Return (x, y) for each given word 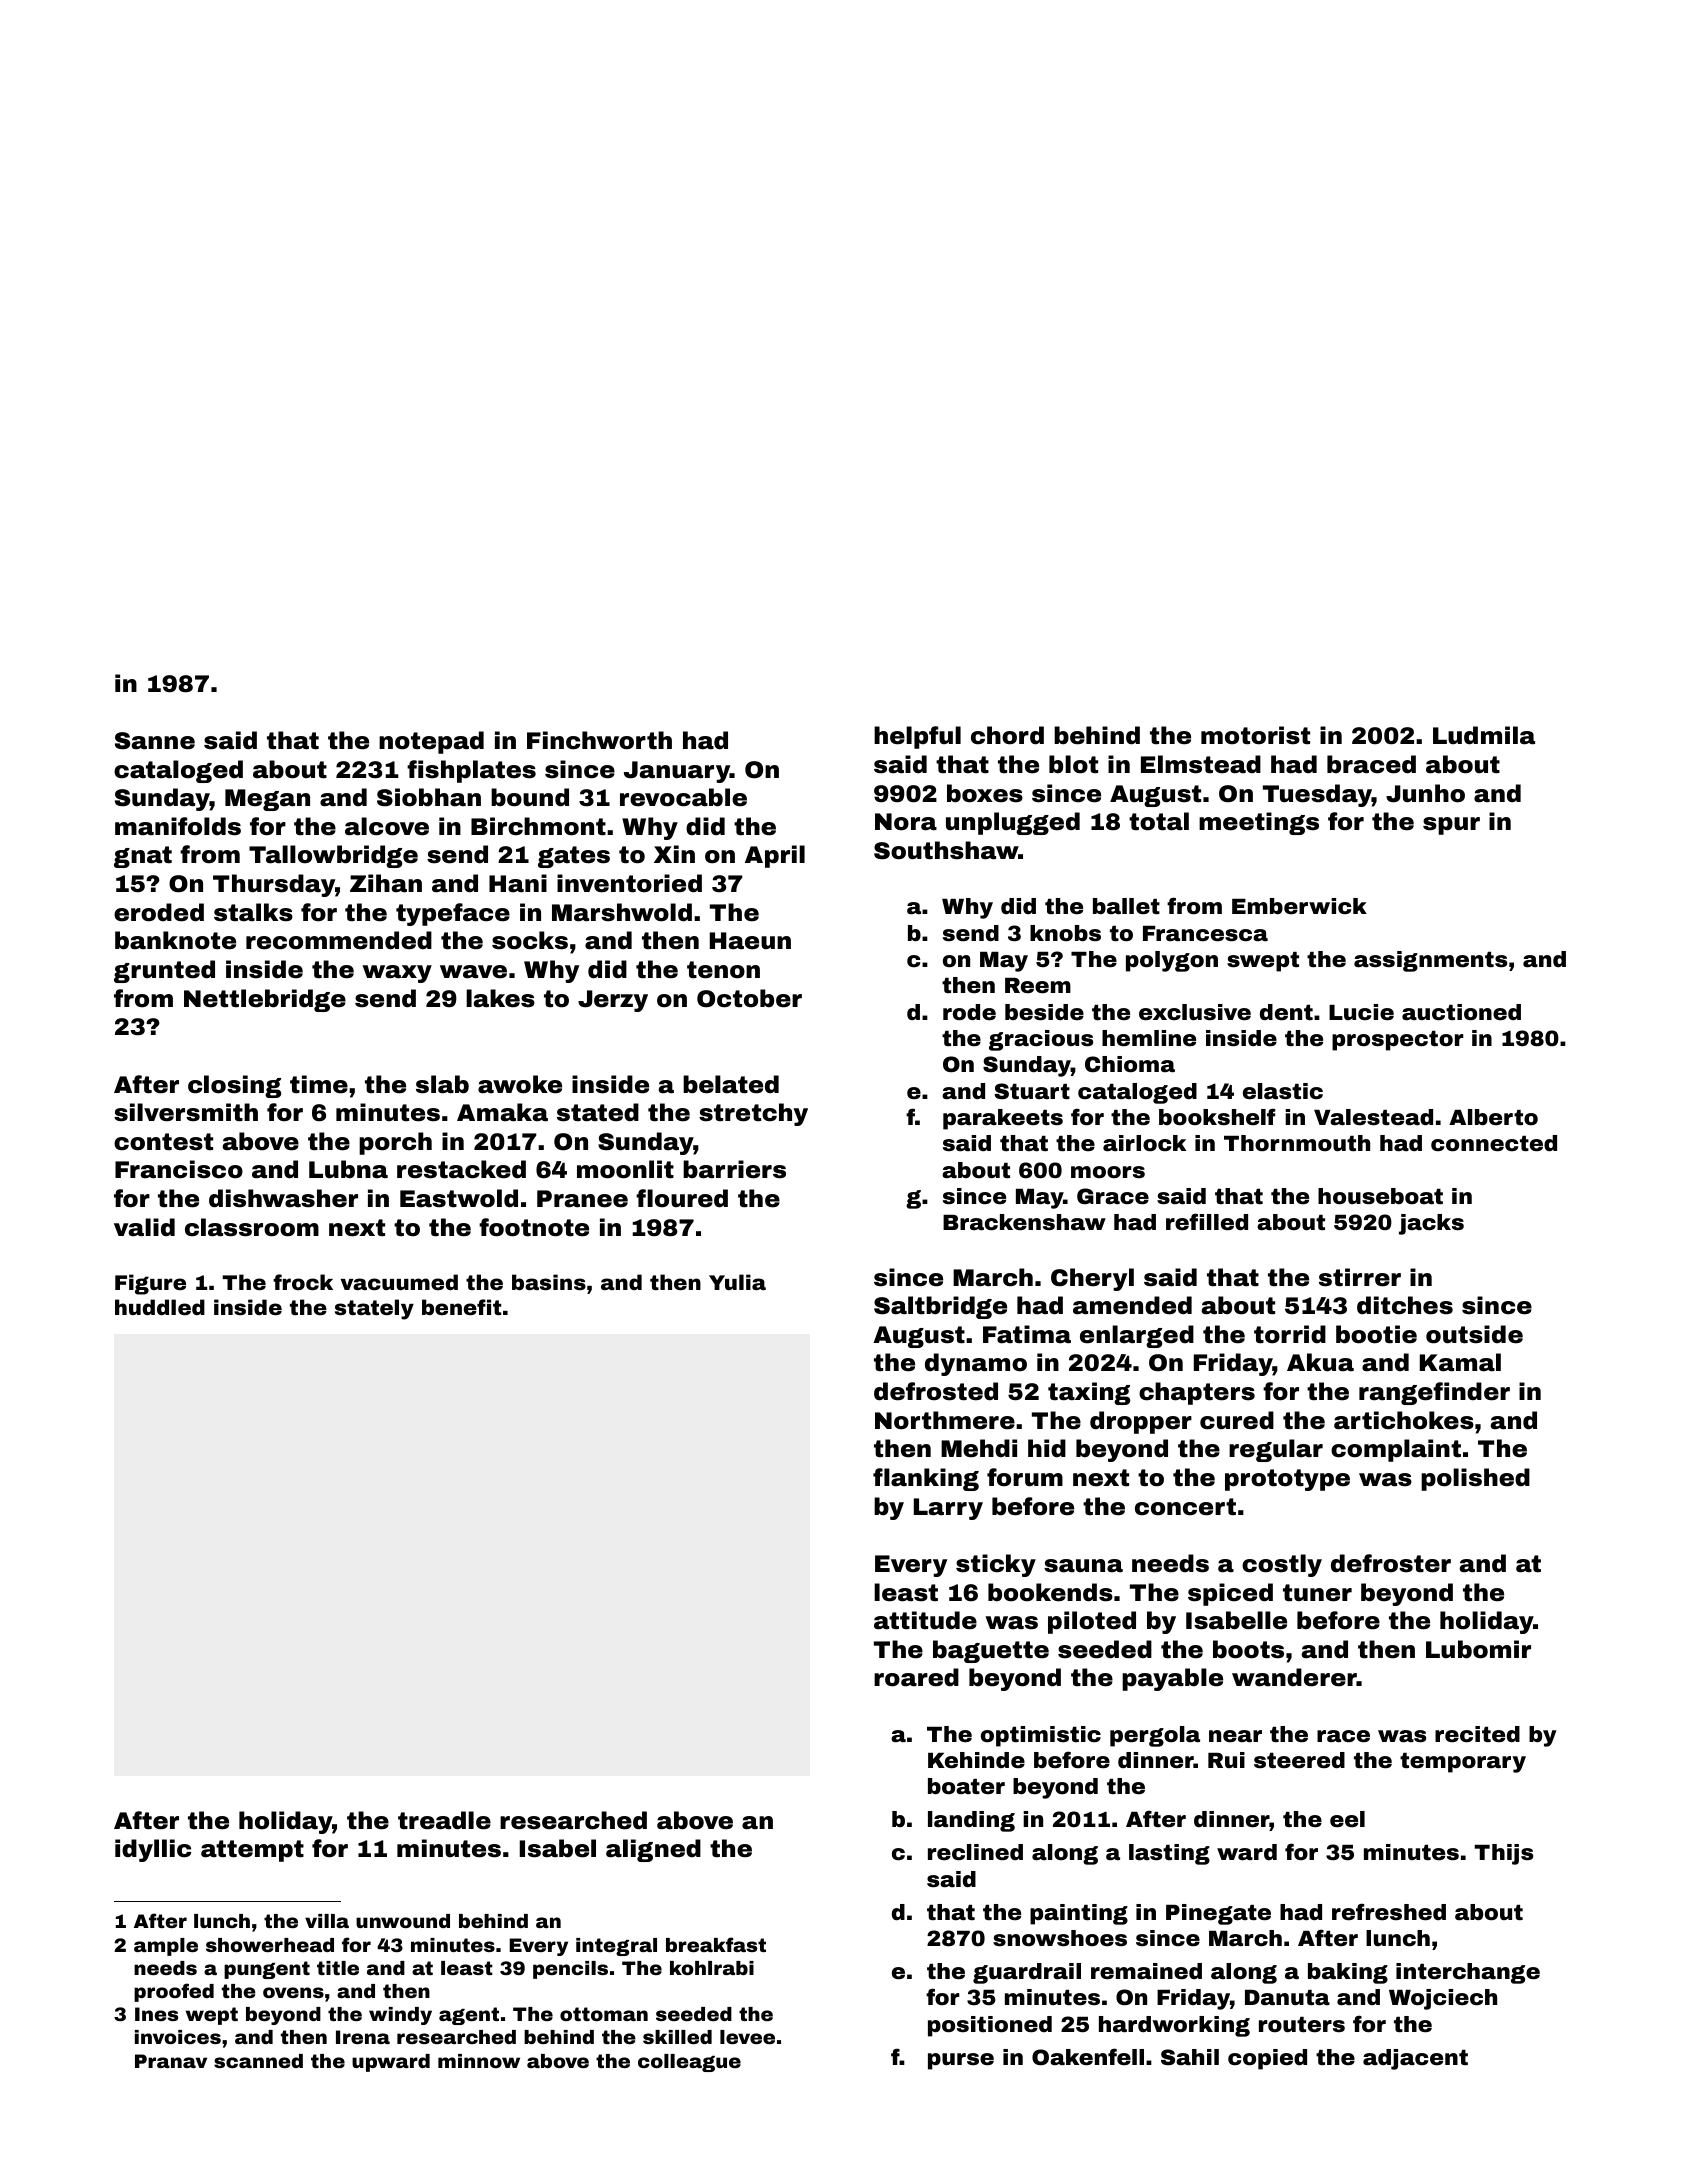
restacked (461, 1169)
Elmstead (1201, 764)
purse (961, 2061)
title (338, 1968)
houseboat (1380, 1196)
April (775, 856)
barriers (734, 1169)
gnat (143, 857)
